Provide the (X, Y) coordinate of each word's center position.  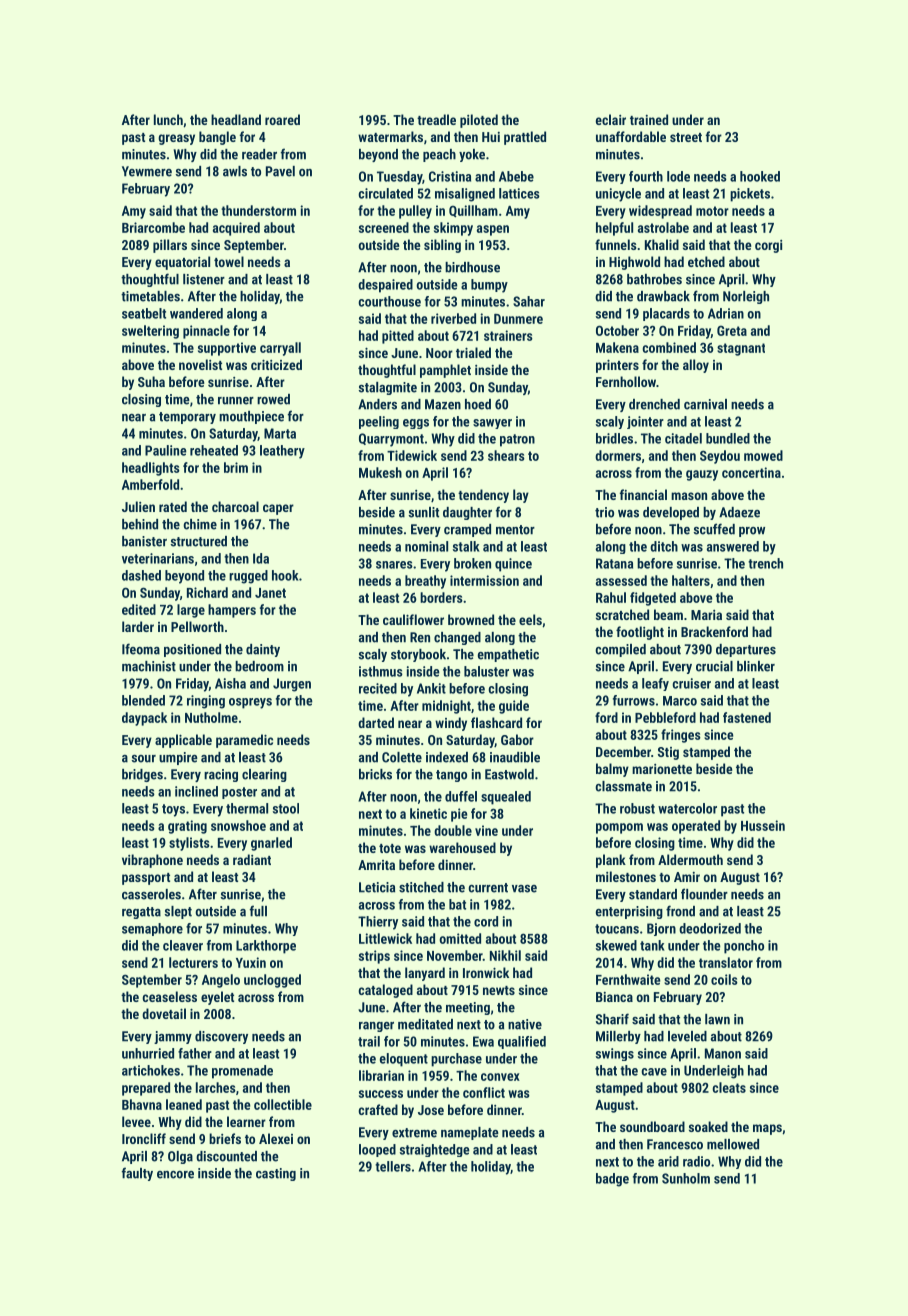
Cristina (450, 176)
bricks (375, 774)
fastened (747, 717)
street (686, 137)
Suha (151, 381)
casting (276, 1174)
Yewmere (147, 171)
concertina (751, 472)
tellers (393, 1166)
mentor (515, 530)
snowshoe (238, 825)
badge (612, 1180)
